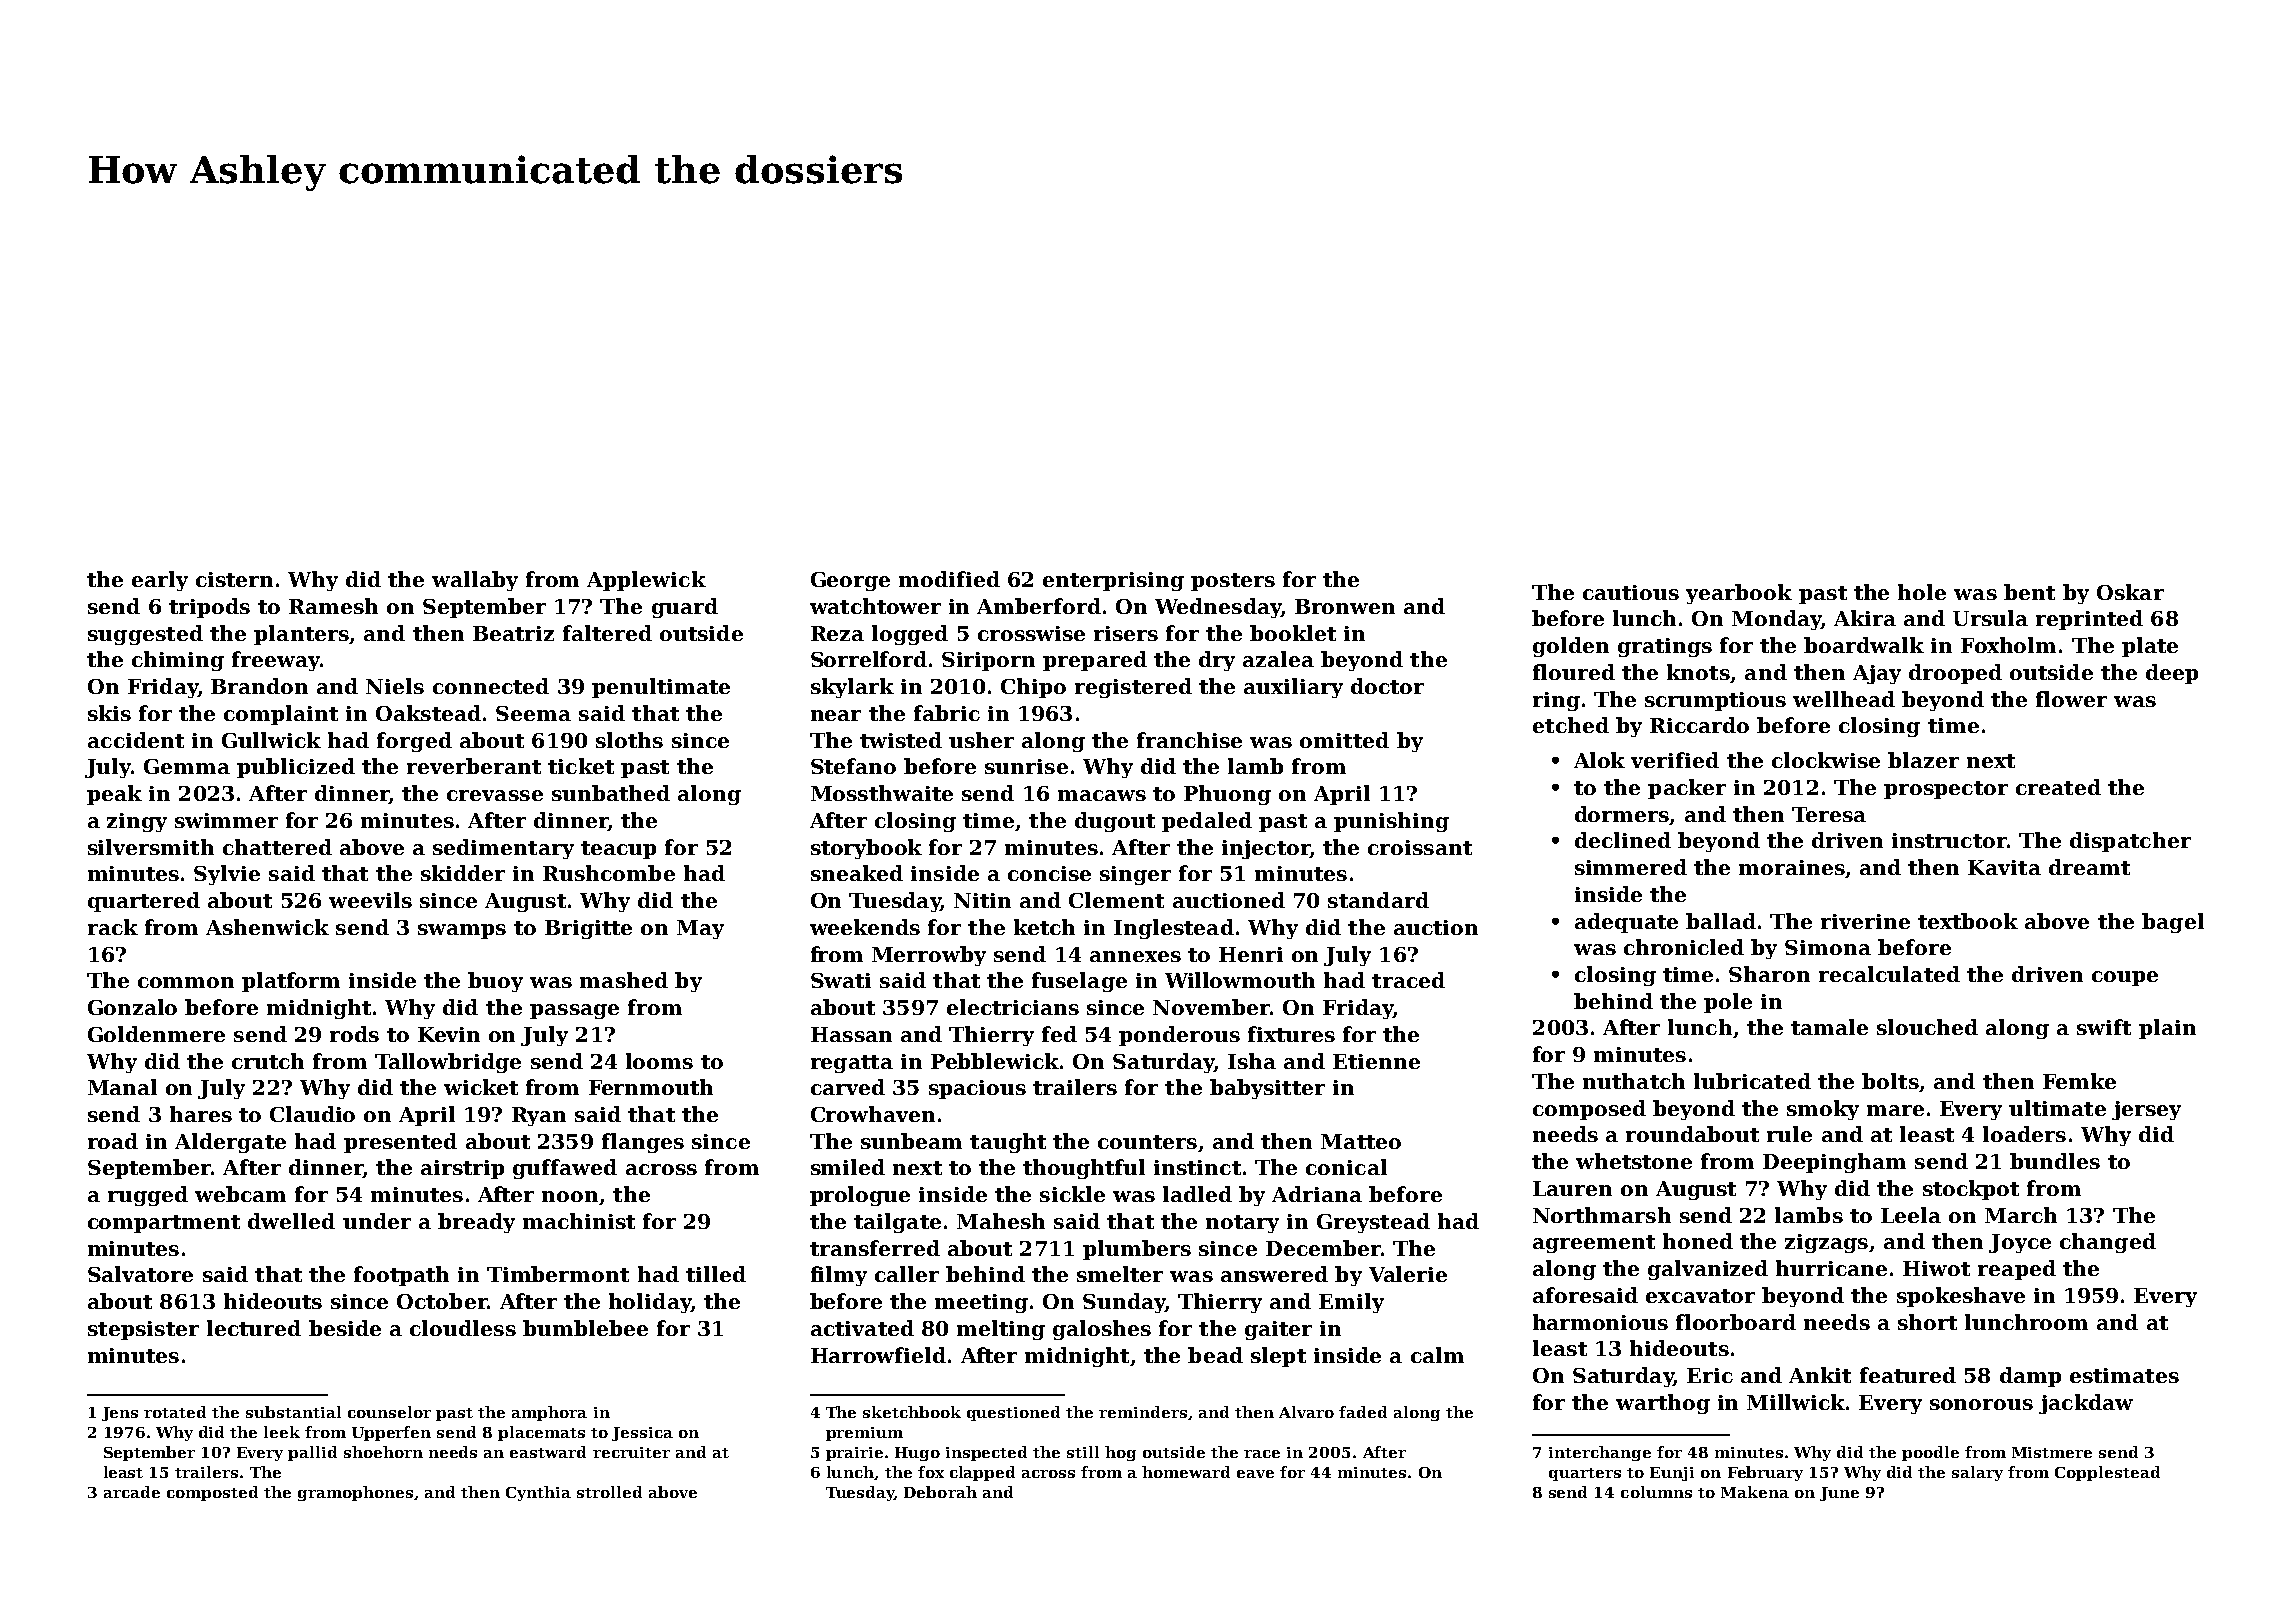 The height and width of the document is (1620, 2292). Describe the element at coordinates (1865, 921) in the document. I see `riverine` at that location.
